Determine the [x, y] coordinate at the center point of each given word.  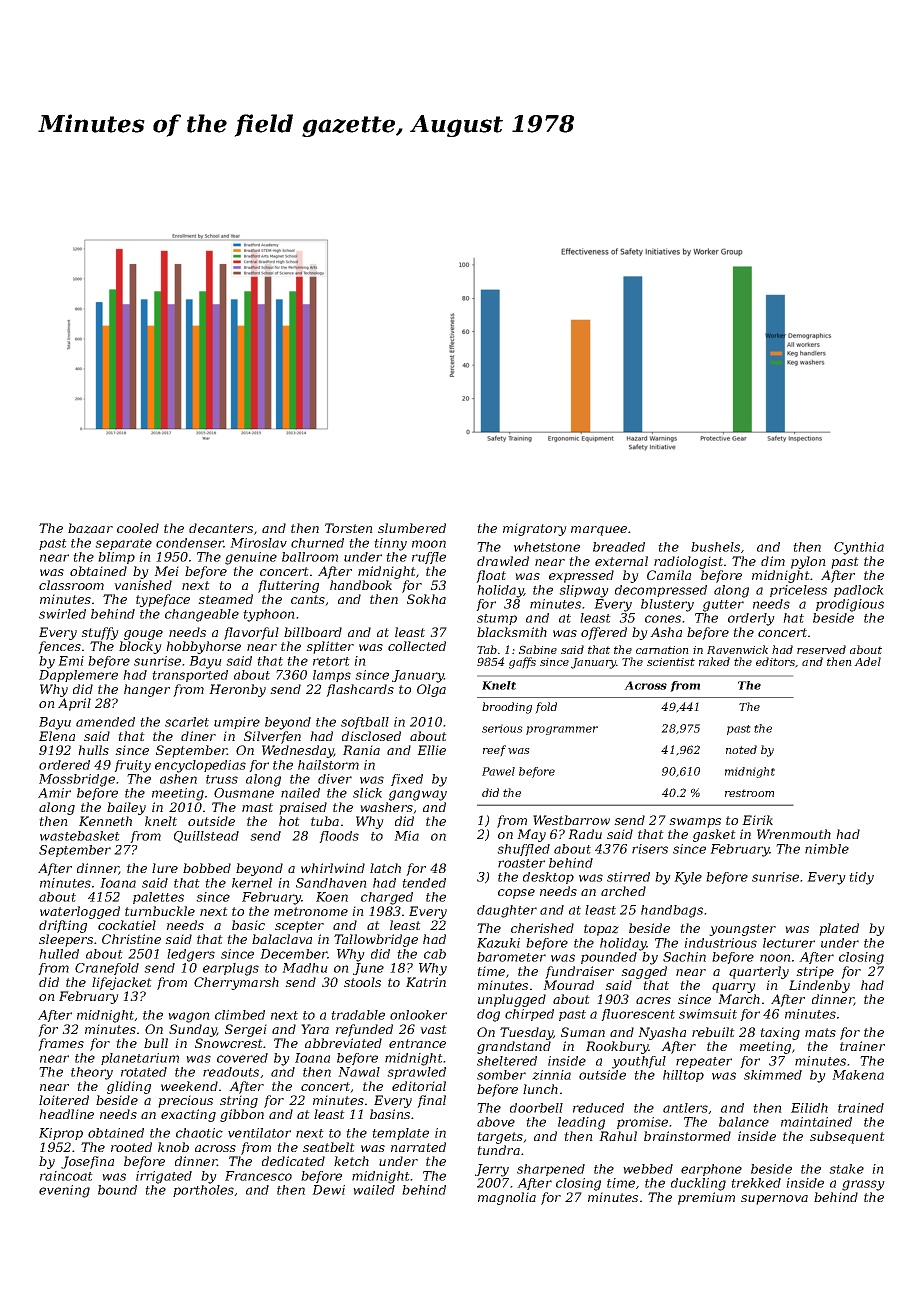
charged [387, 898]
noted [741, 749]
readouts [231, 1072]
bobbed [207, 868]
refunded [364, 1030]
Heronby [237, 690]
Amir [54, 793]
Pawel [498, 771]
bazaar [90, 528]
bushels [715, 547]
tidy [861, 878]
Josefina [87, 1162]
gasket [714, 835]
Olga [431, 690]
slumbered [412, 528]
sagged [644, 972]
